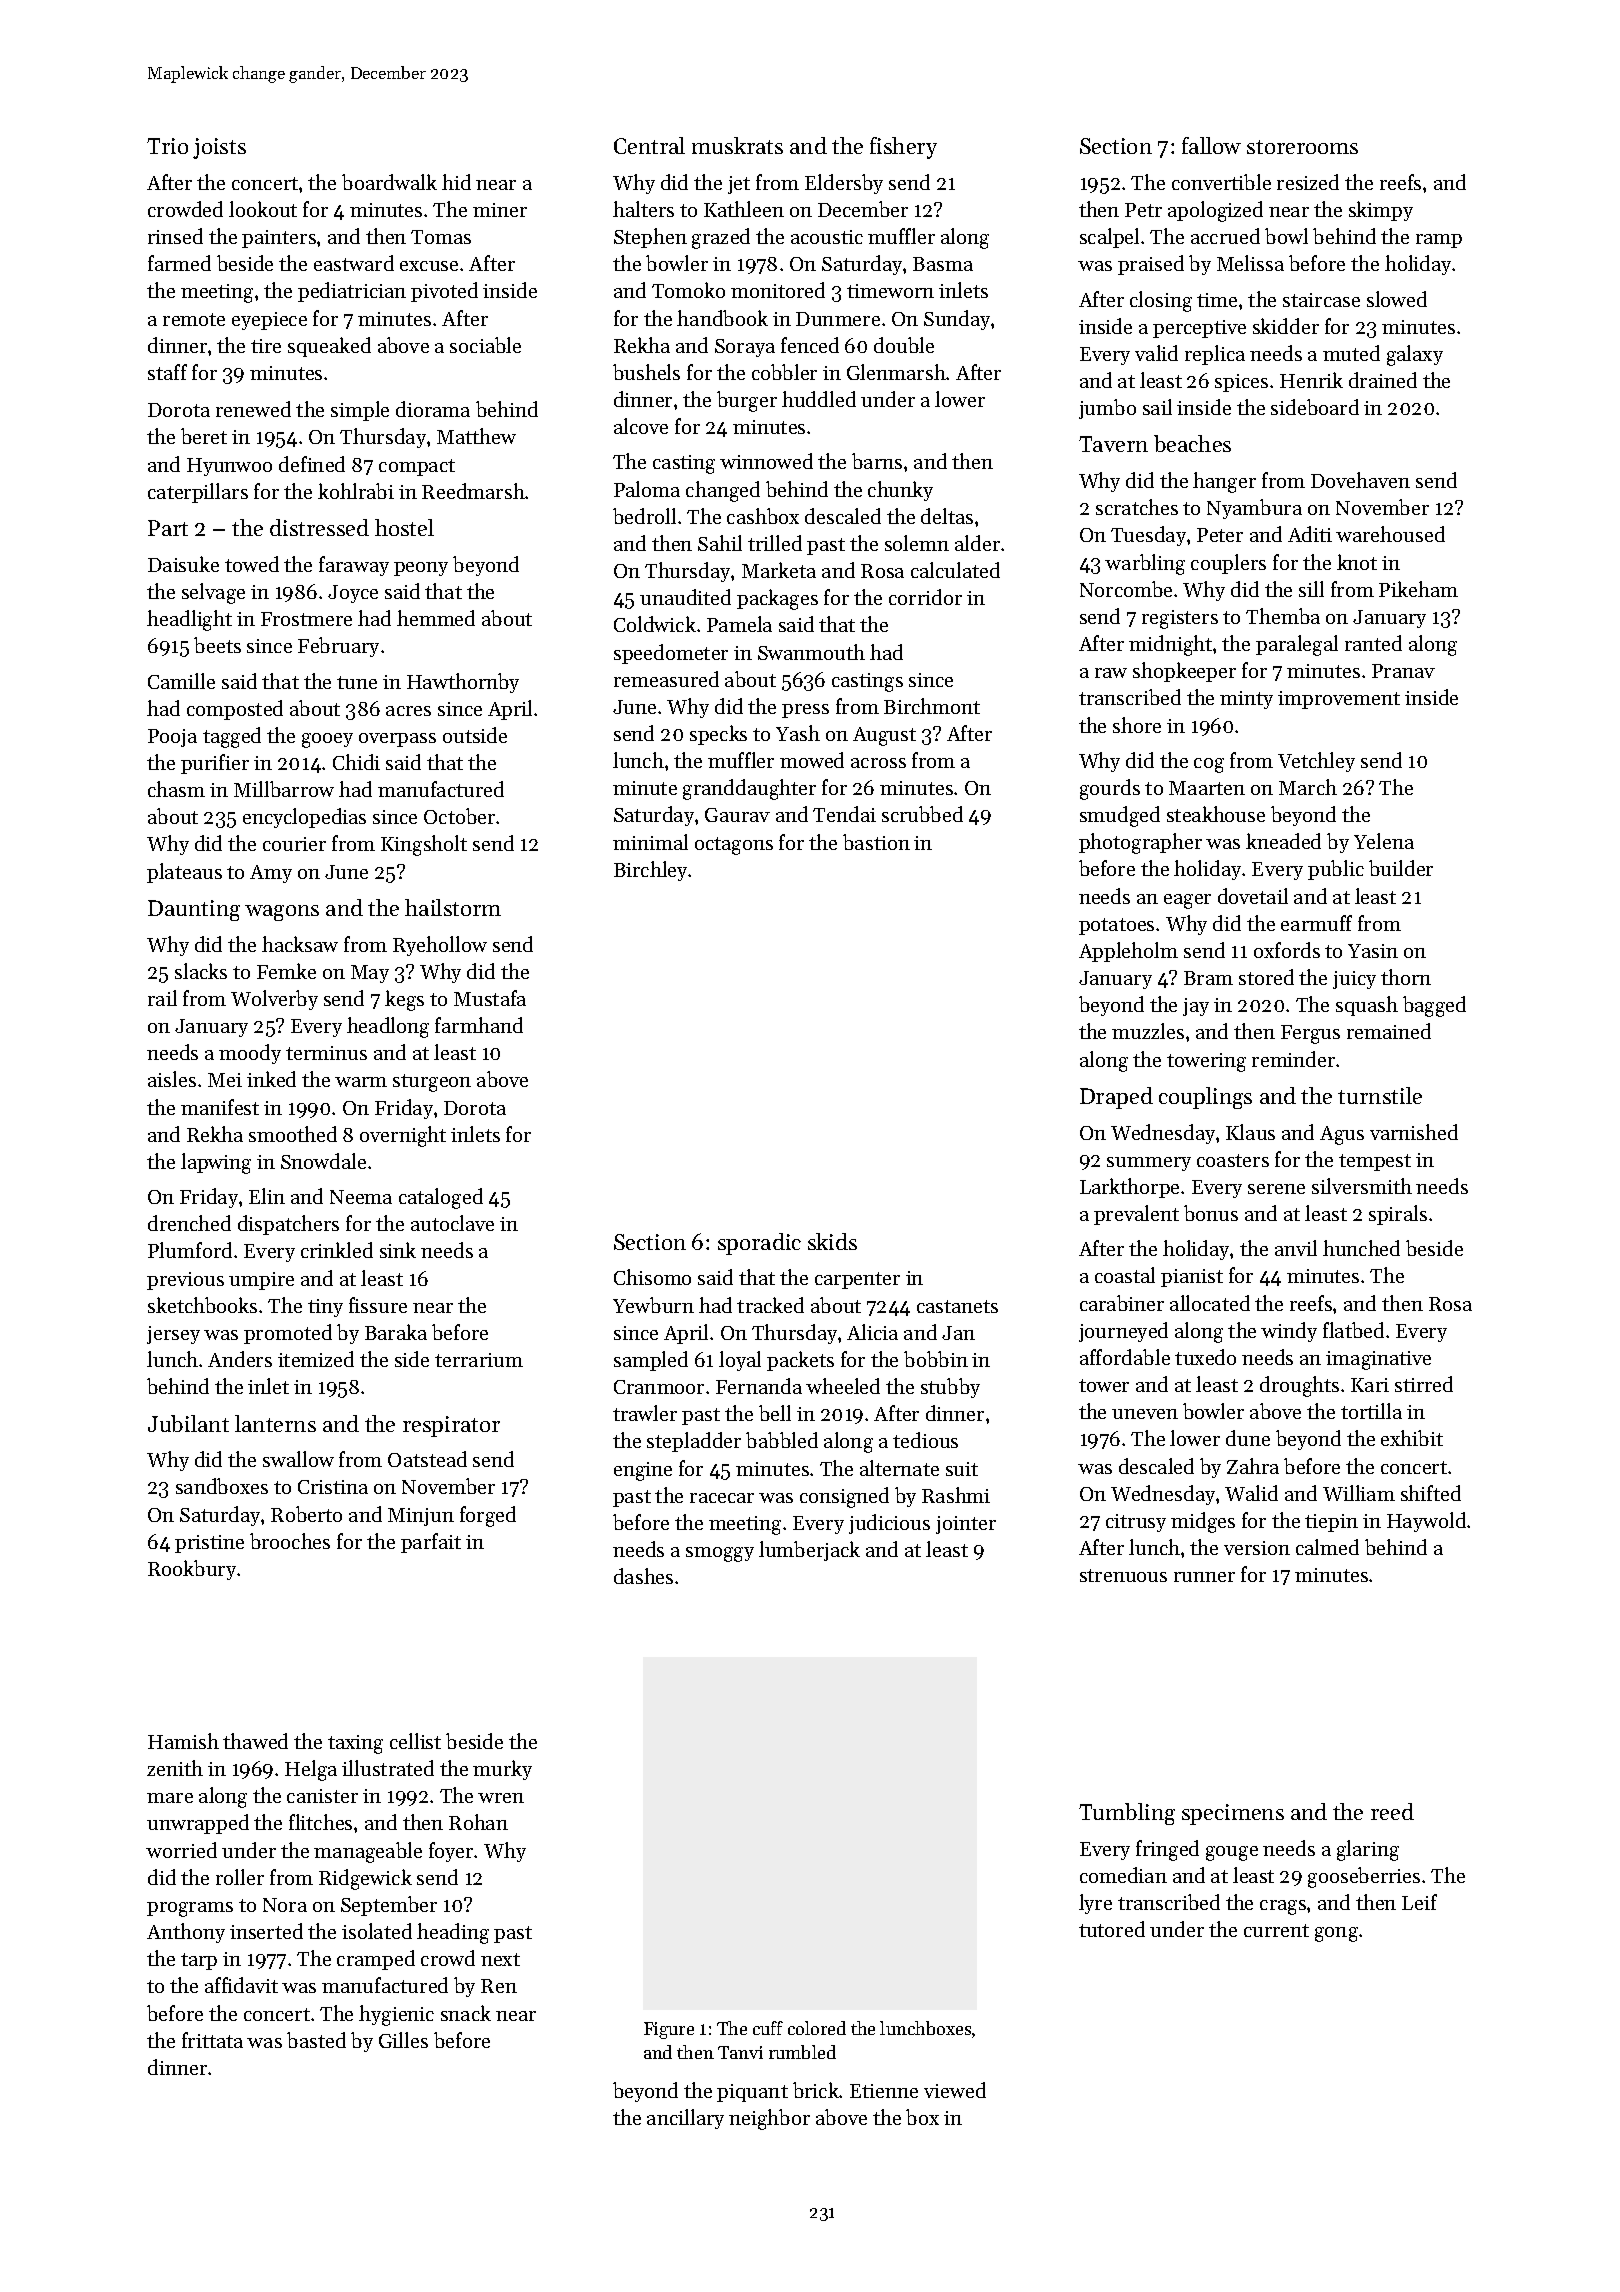  What do you see at coordinates (403, 2040) in the document?
I see `Gilles` at bounding box center [403, 2040].
